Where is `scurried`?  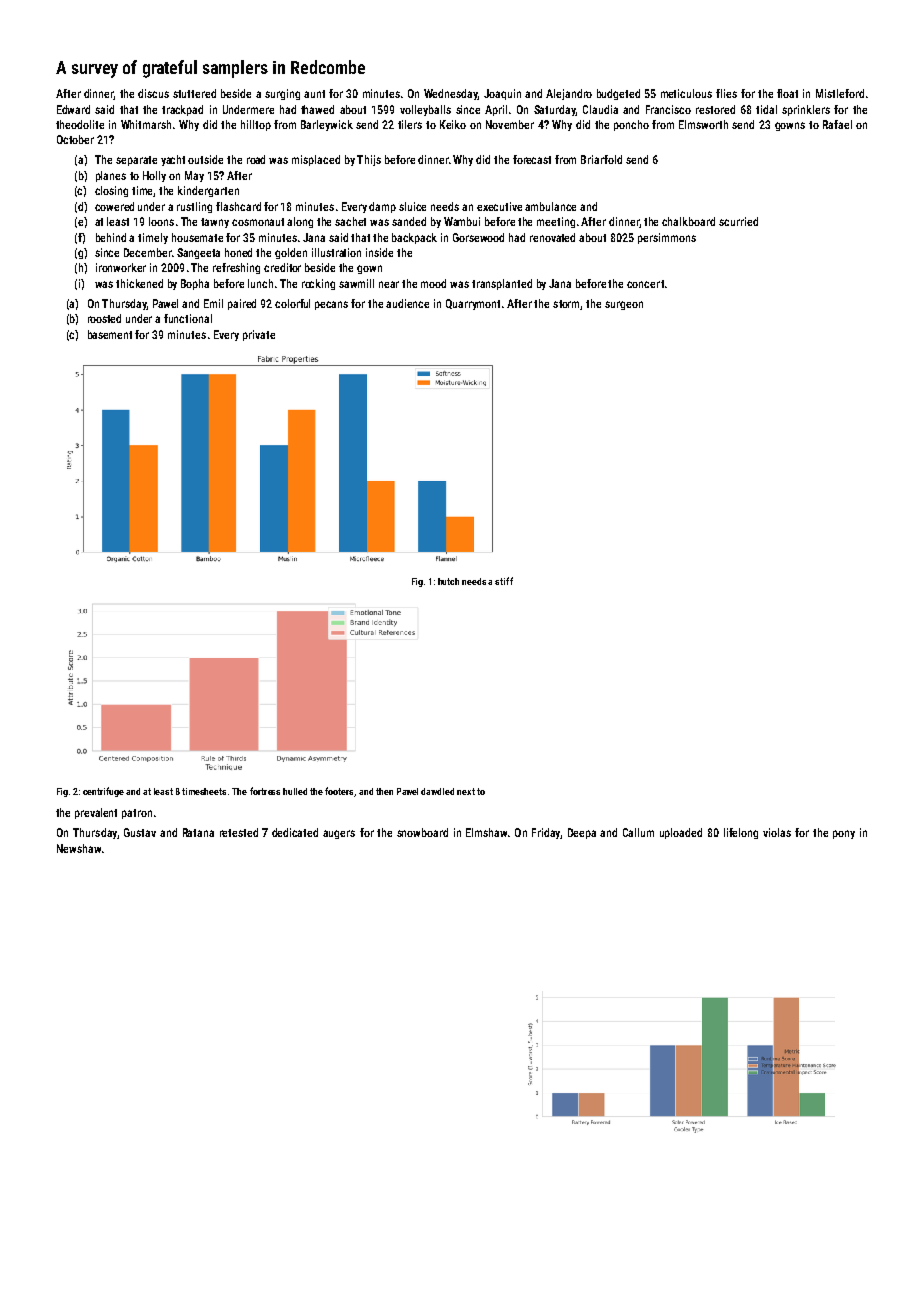
scurried is located at coordinates (738, 221).
